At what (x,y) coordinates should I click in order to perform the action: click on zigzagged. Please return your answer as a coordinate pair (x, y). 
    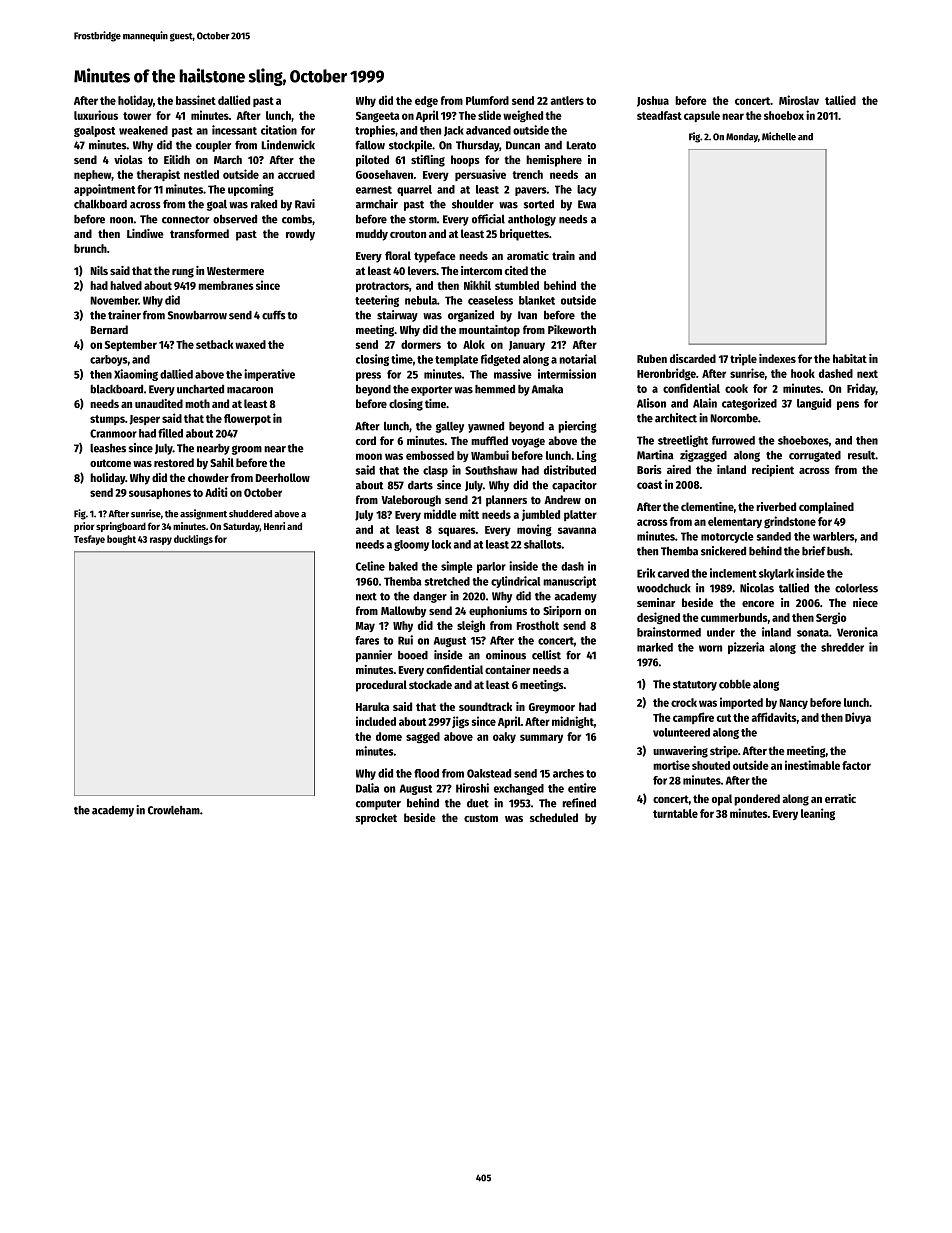
    Looking at the image, I should click on (703, 456).
